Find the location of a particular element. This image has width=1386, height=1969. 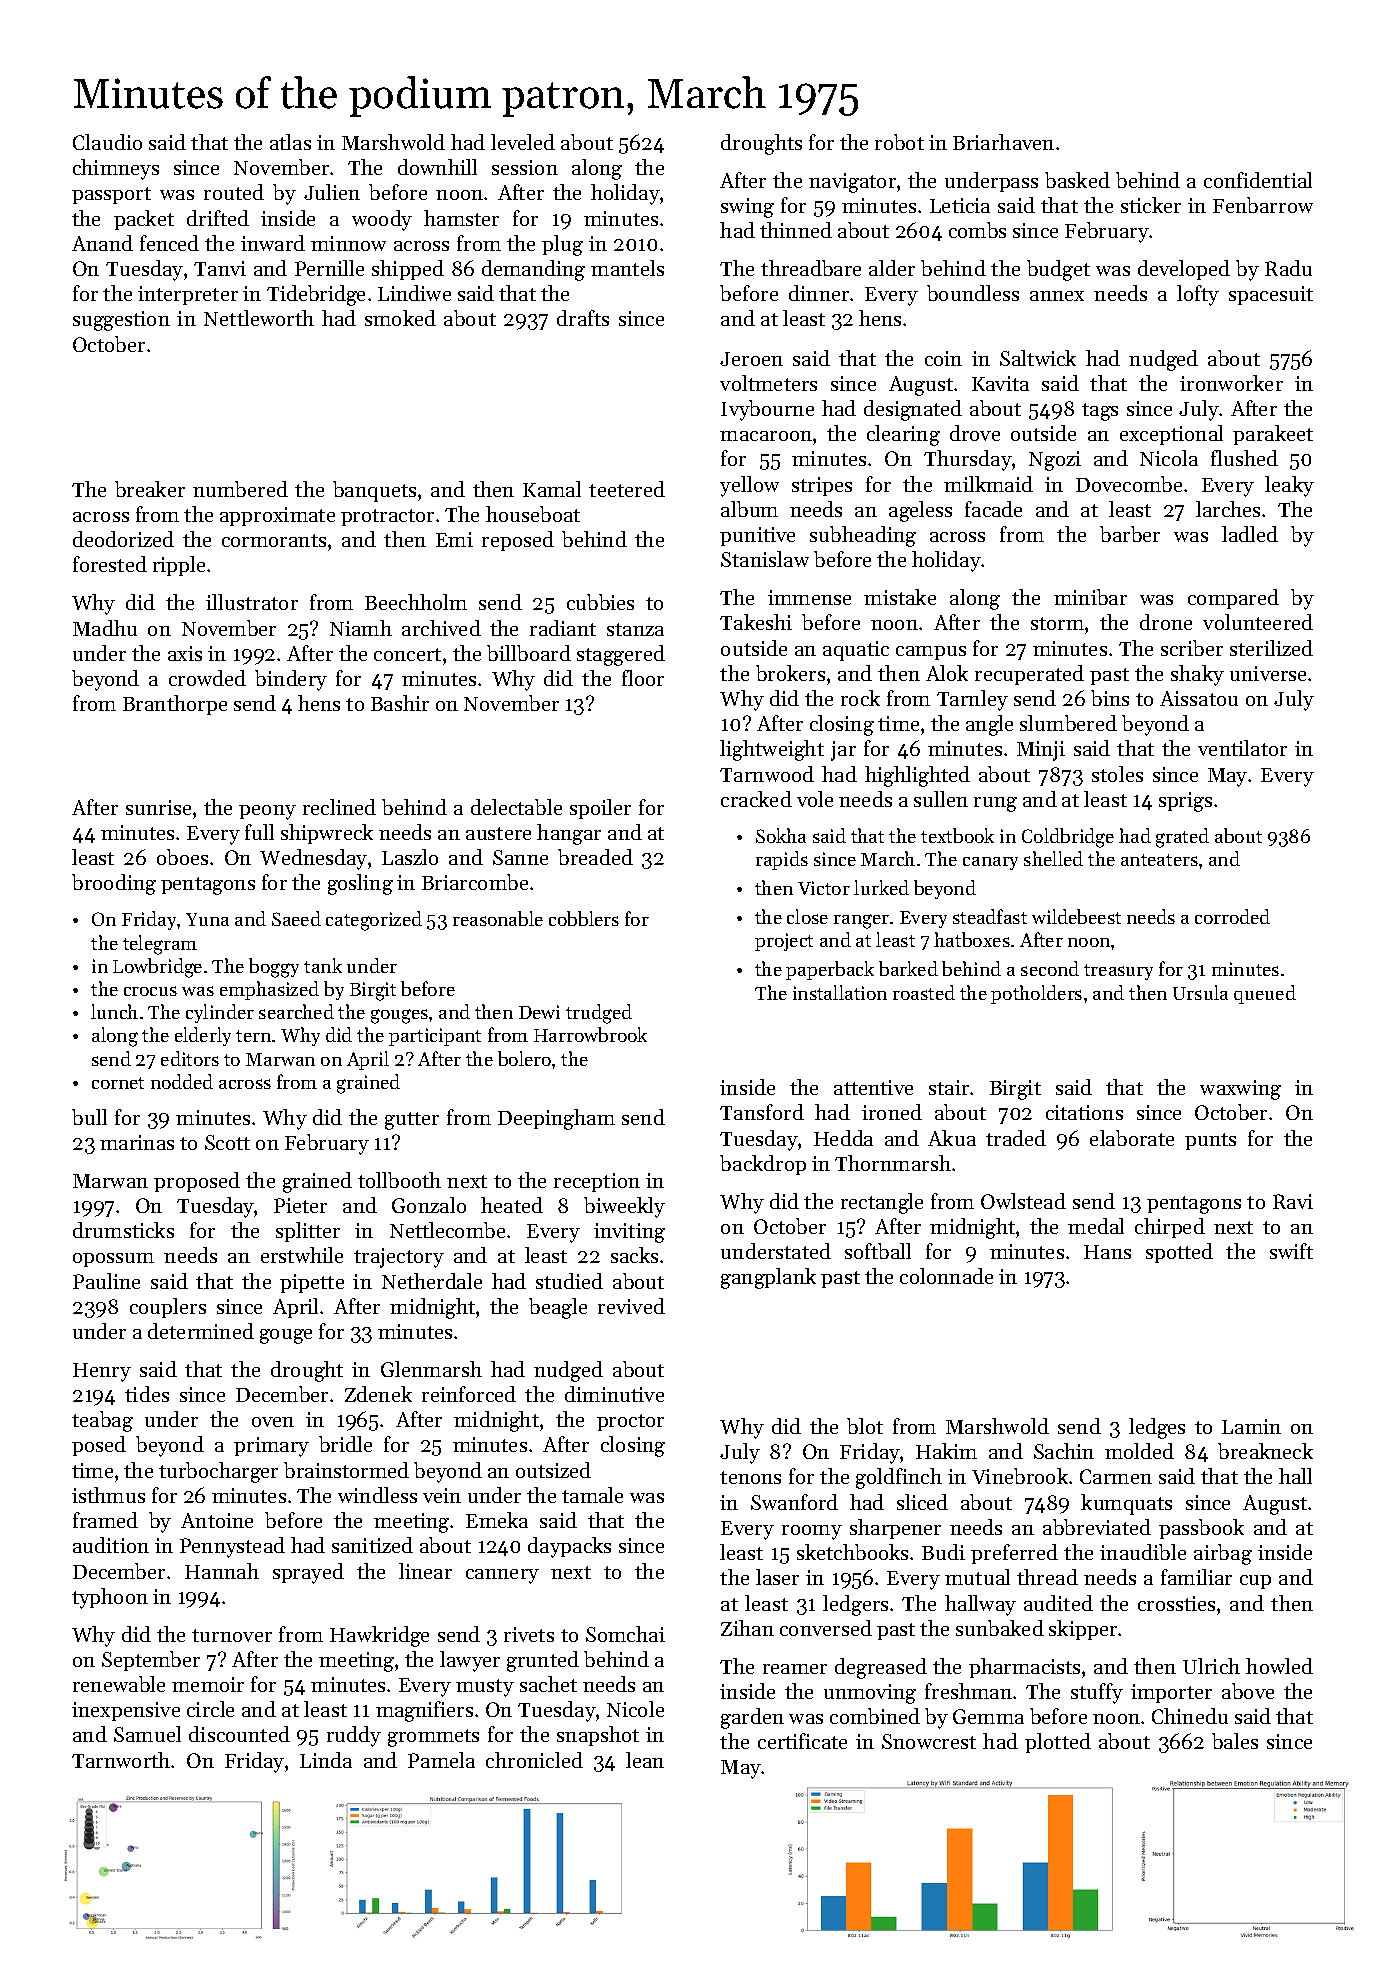

Ravi is located at coordinates (1293, 1201).
